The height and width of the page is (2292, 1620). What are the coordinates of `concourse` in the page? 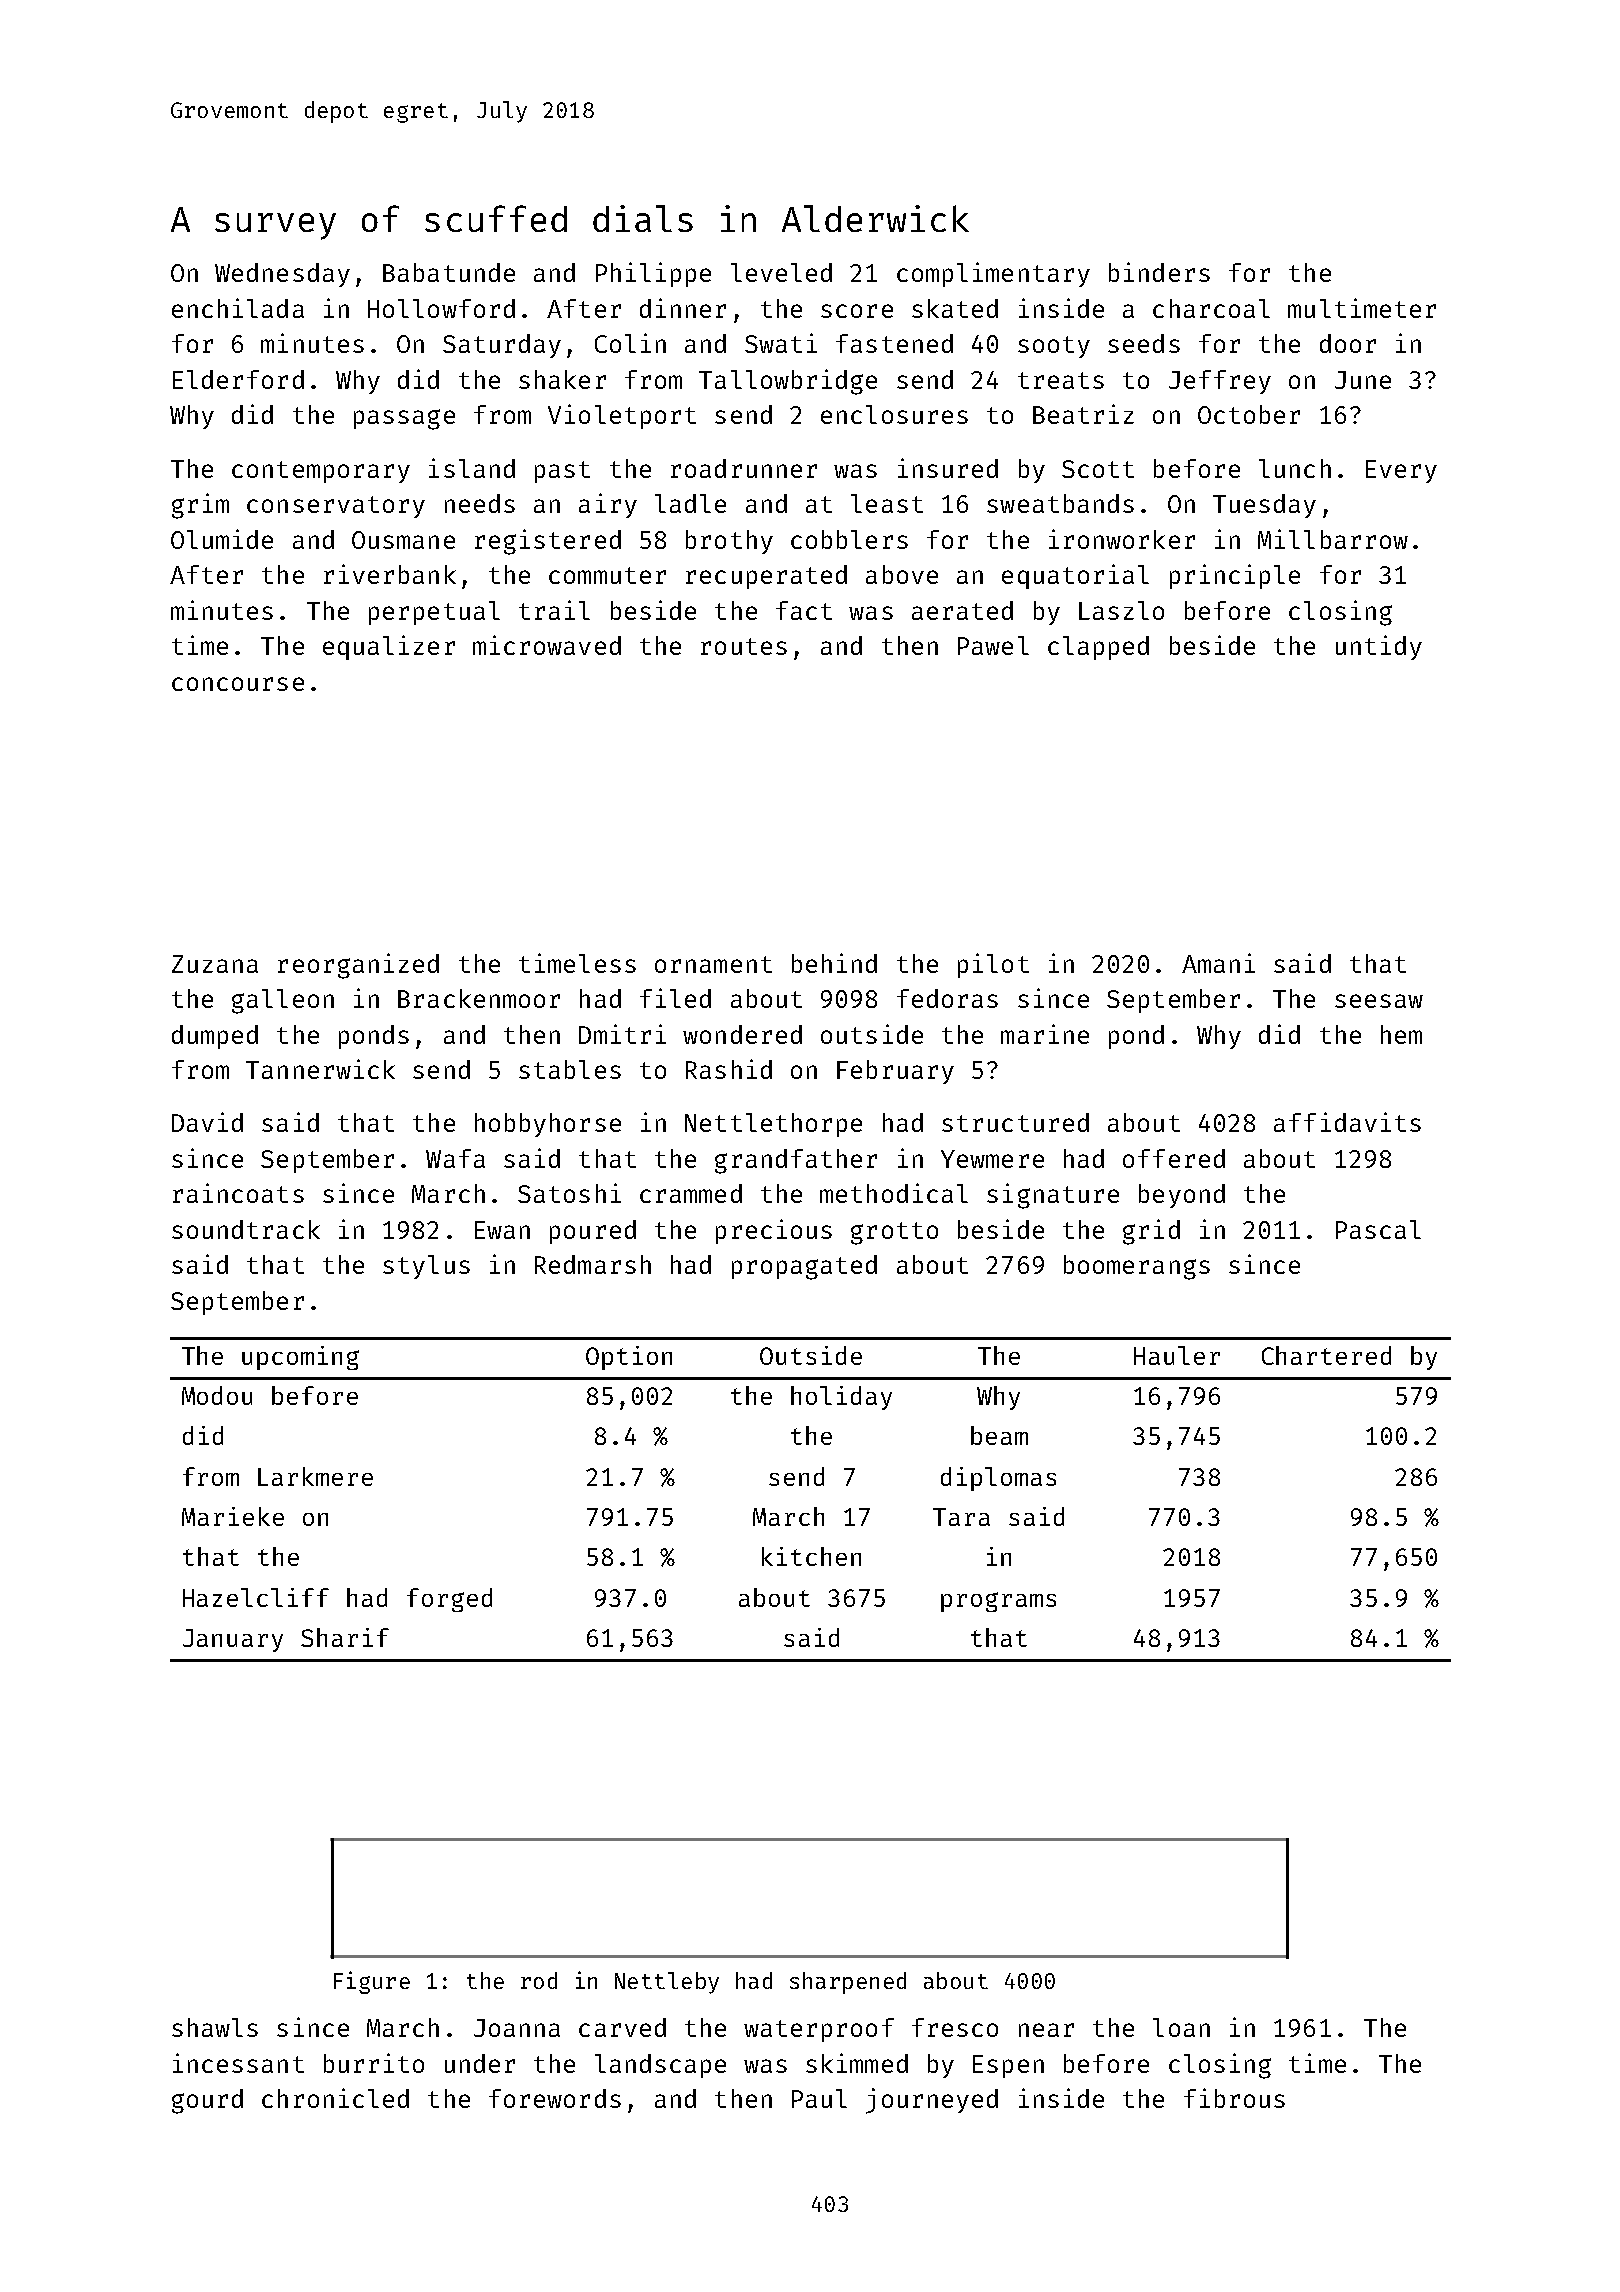 It's located at (238, 684).
